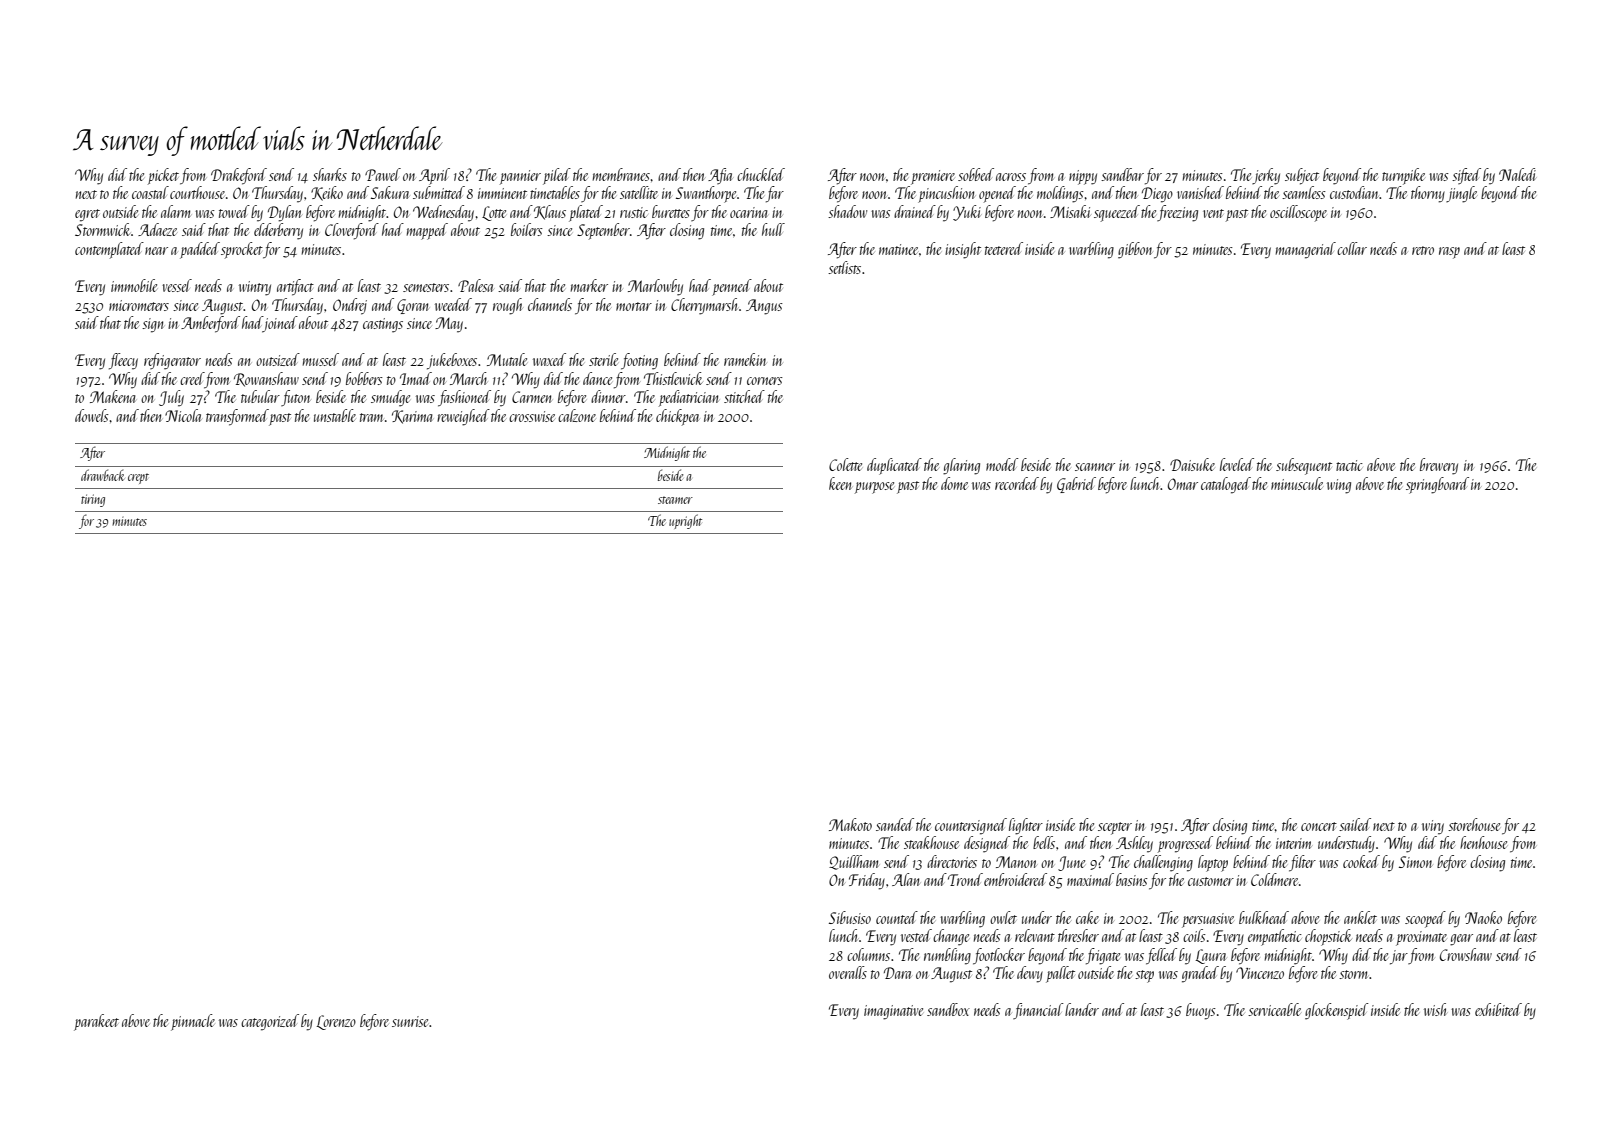  What do you see at coordinates (1474, 824) in the document?
I see `storehouse` at bounding box center [1474, 824].
